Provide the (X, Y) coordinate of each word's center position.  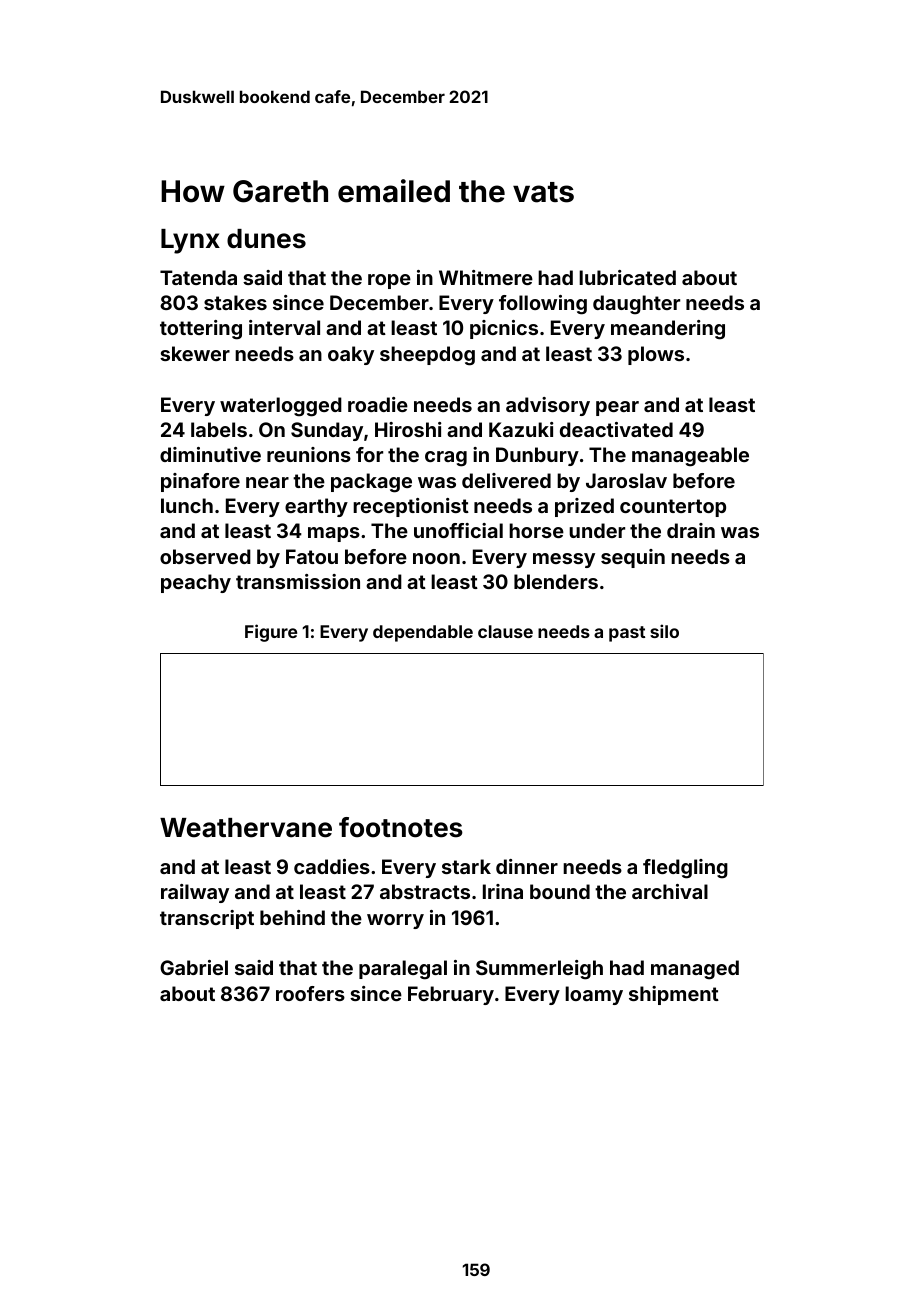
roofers (310, 993)
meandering (668, 330)
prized (584, 507)
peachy (196, 583)
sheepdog (427, 356)
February (451, 995)
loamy (594, 995)
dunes (266, 239)
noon (436, 558)
